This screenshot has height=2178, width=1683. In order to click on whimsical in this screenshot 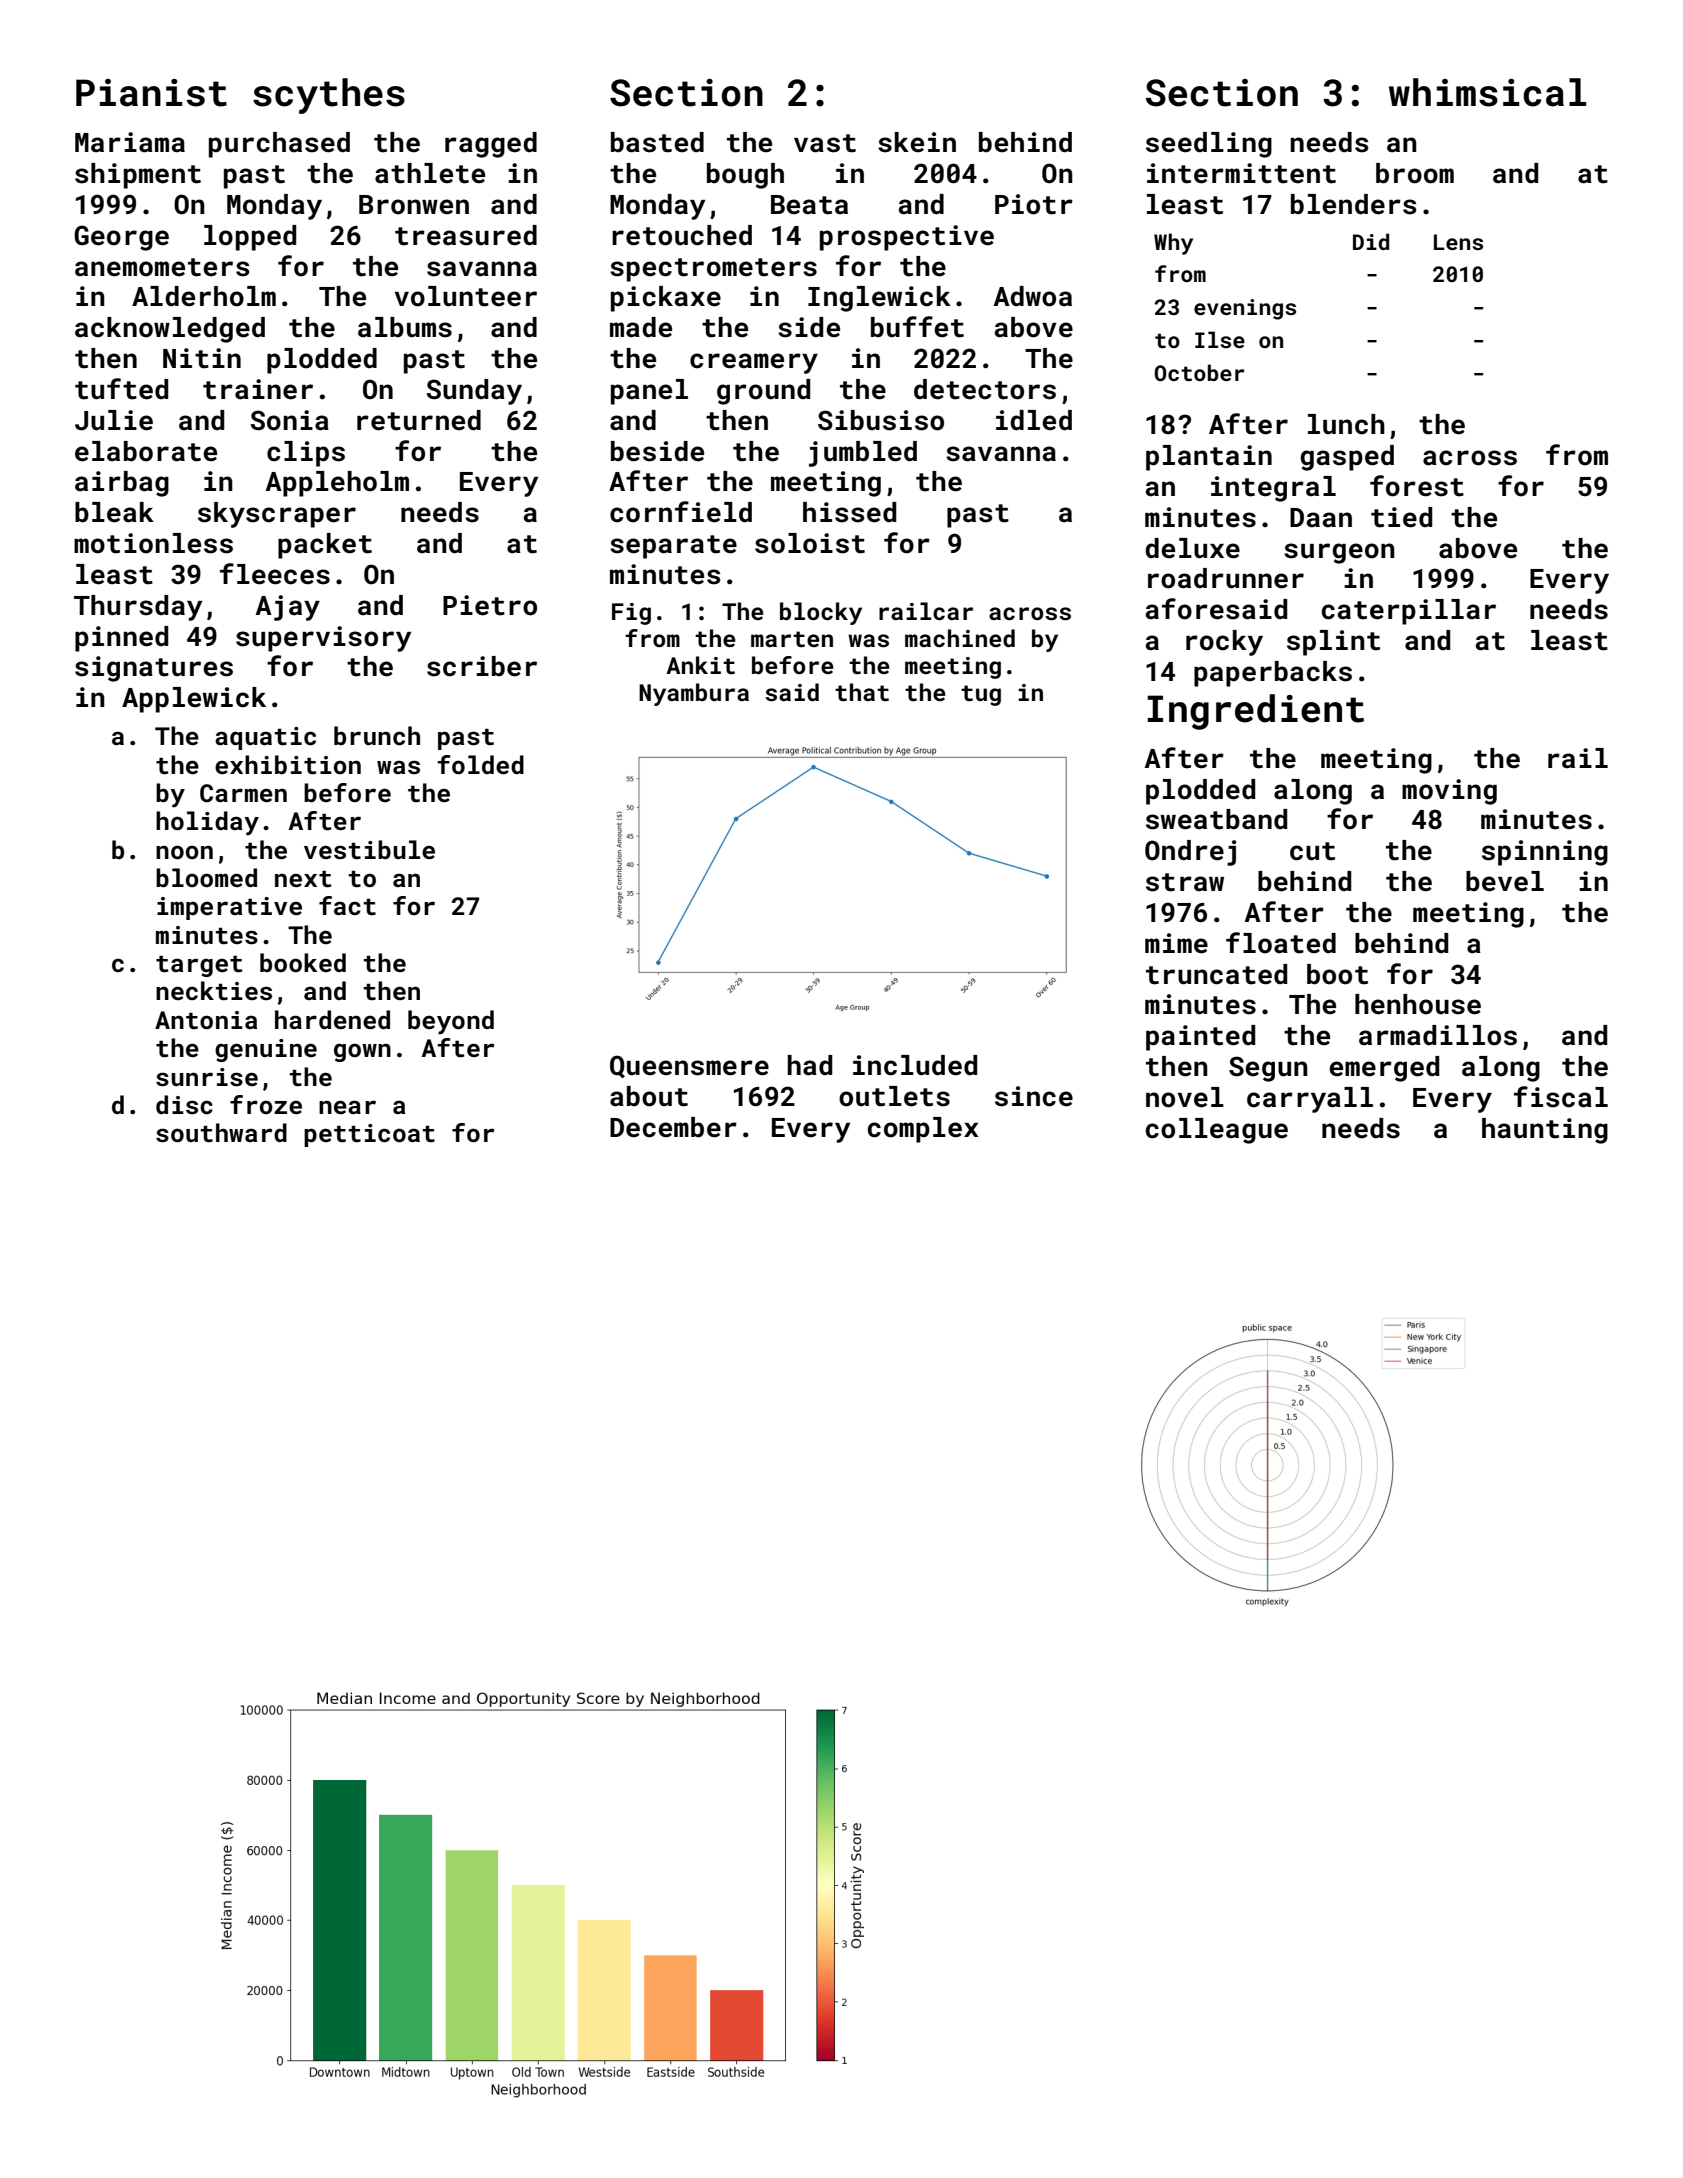, I will do `click(1487, 92)`.
